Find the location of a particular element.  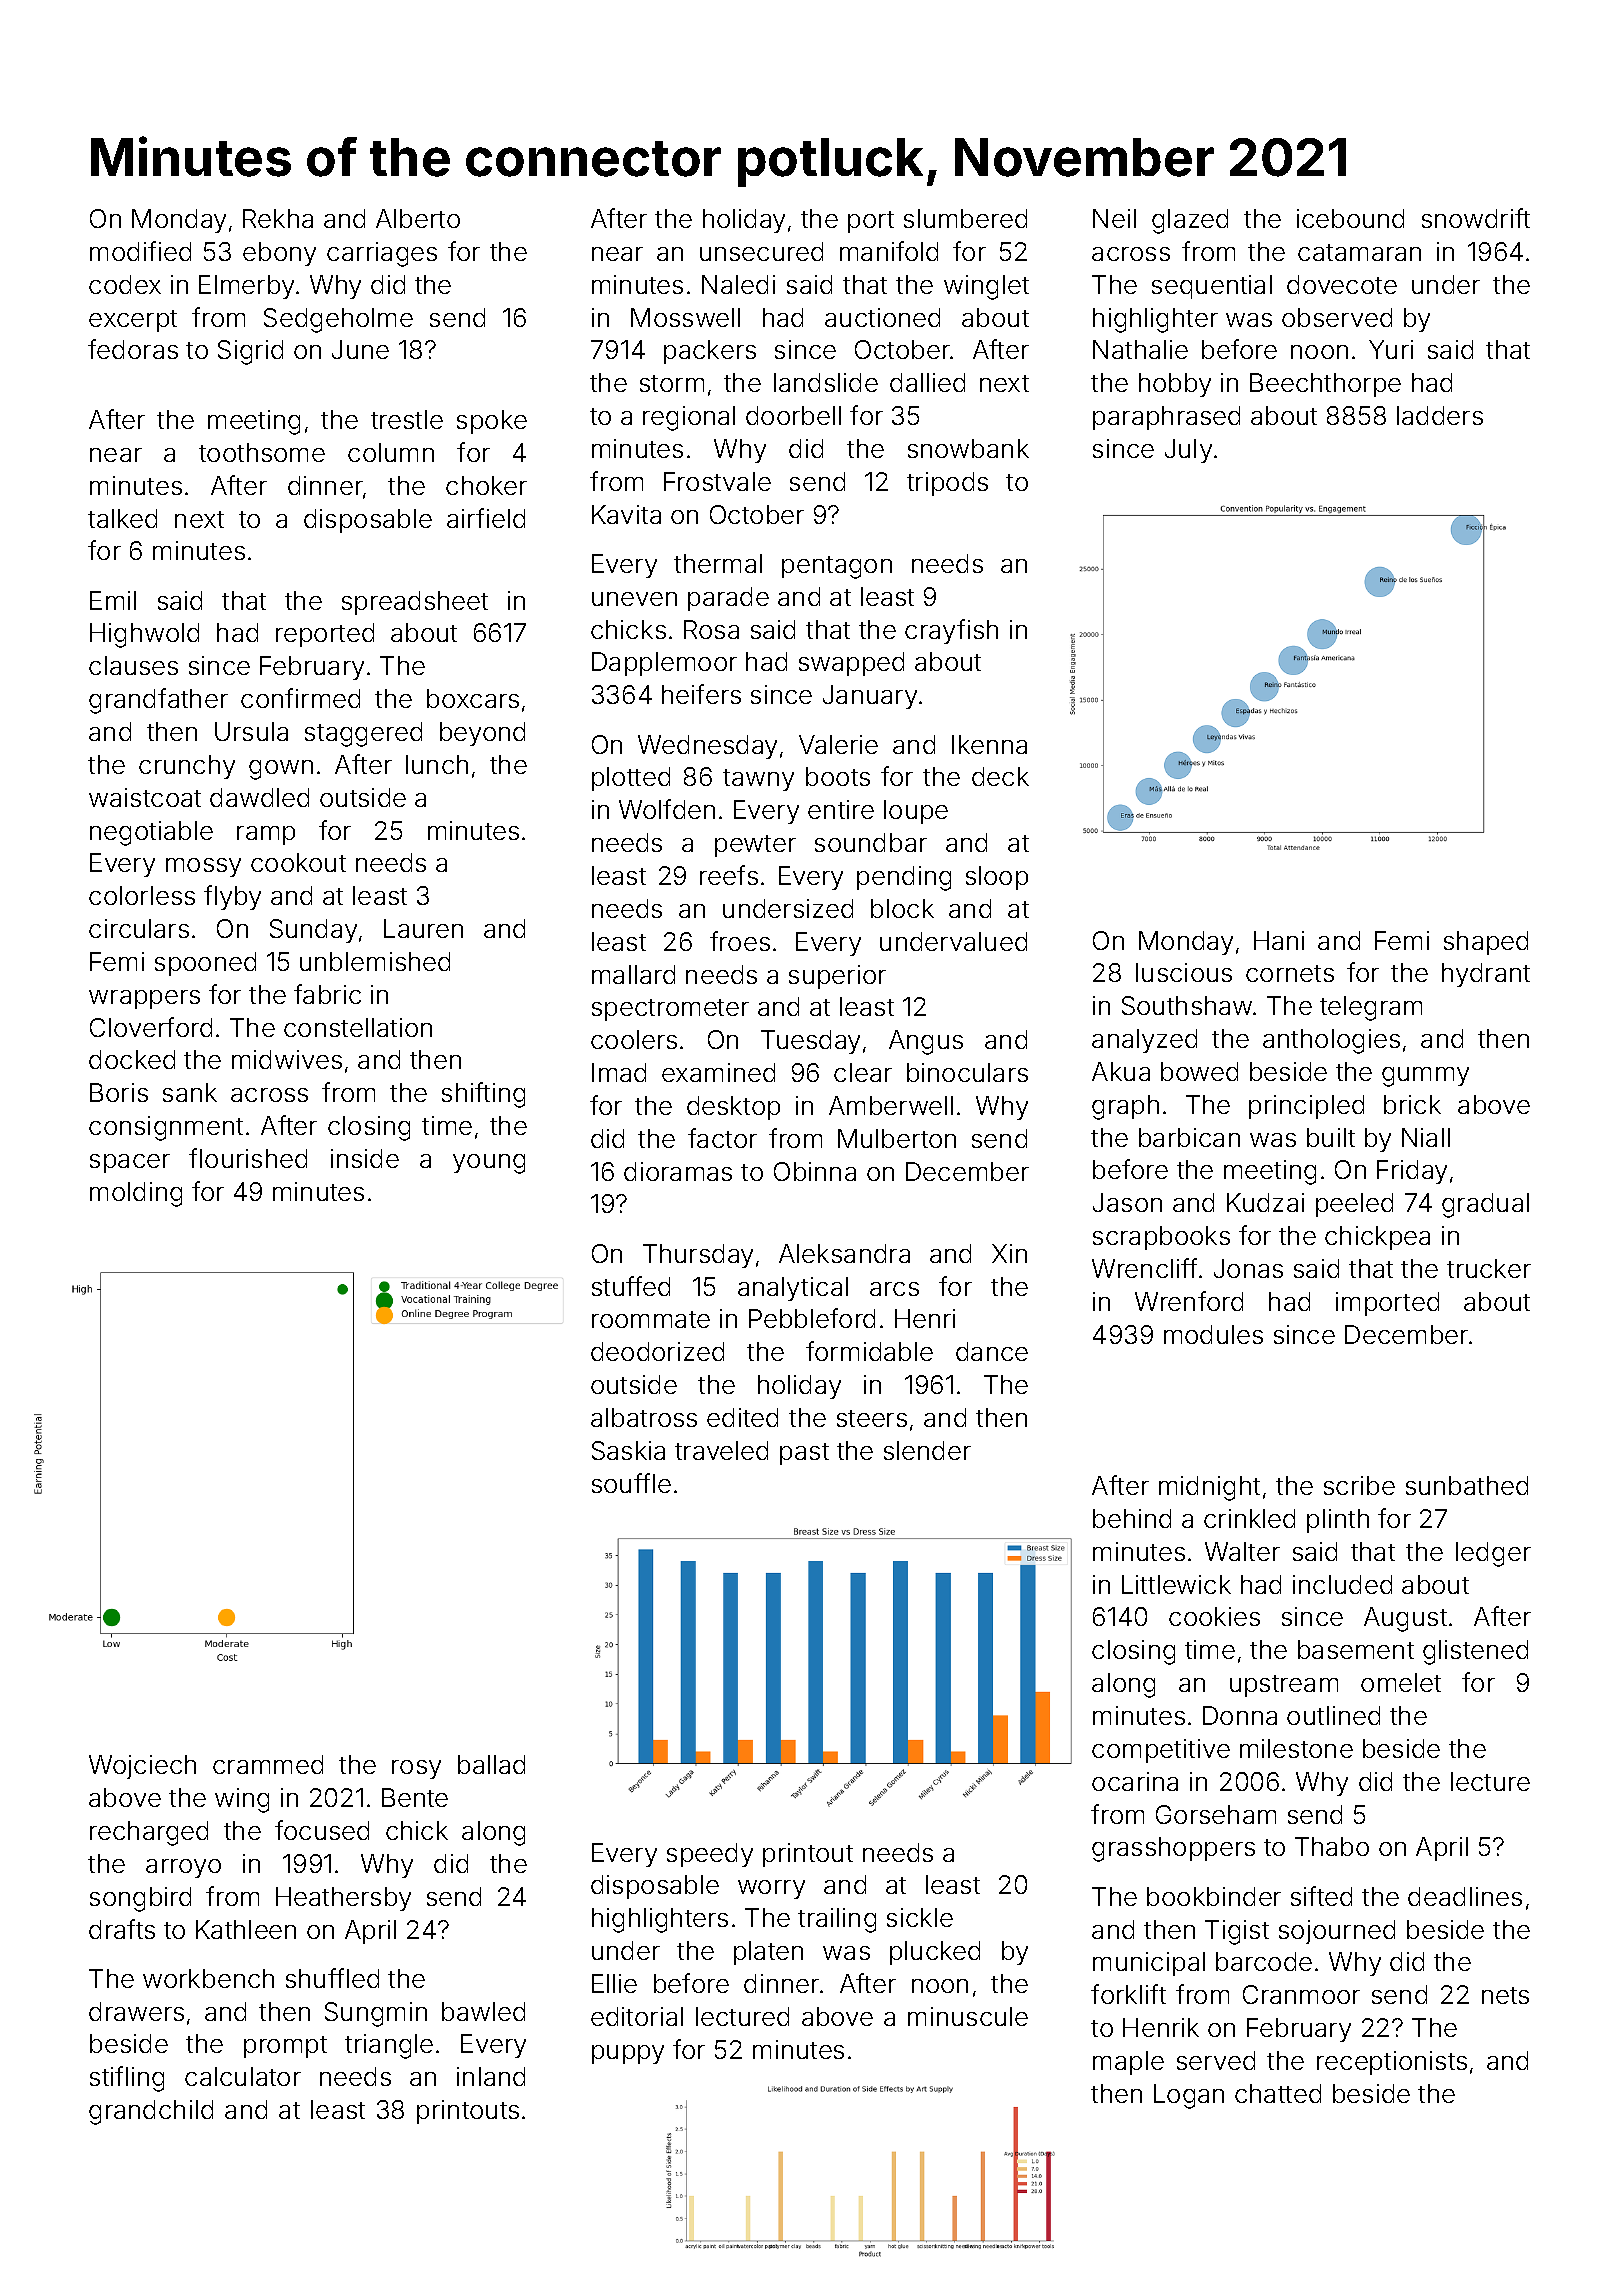

modified is located at coordinates (140, 251).
